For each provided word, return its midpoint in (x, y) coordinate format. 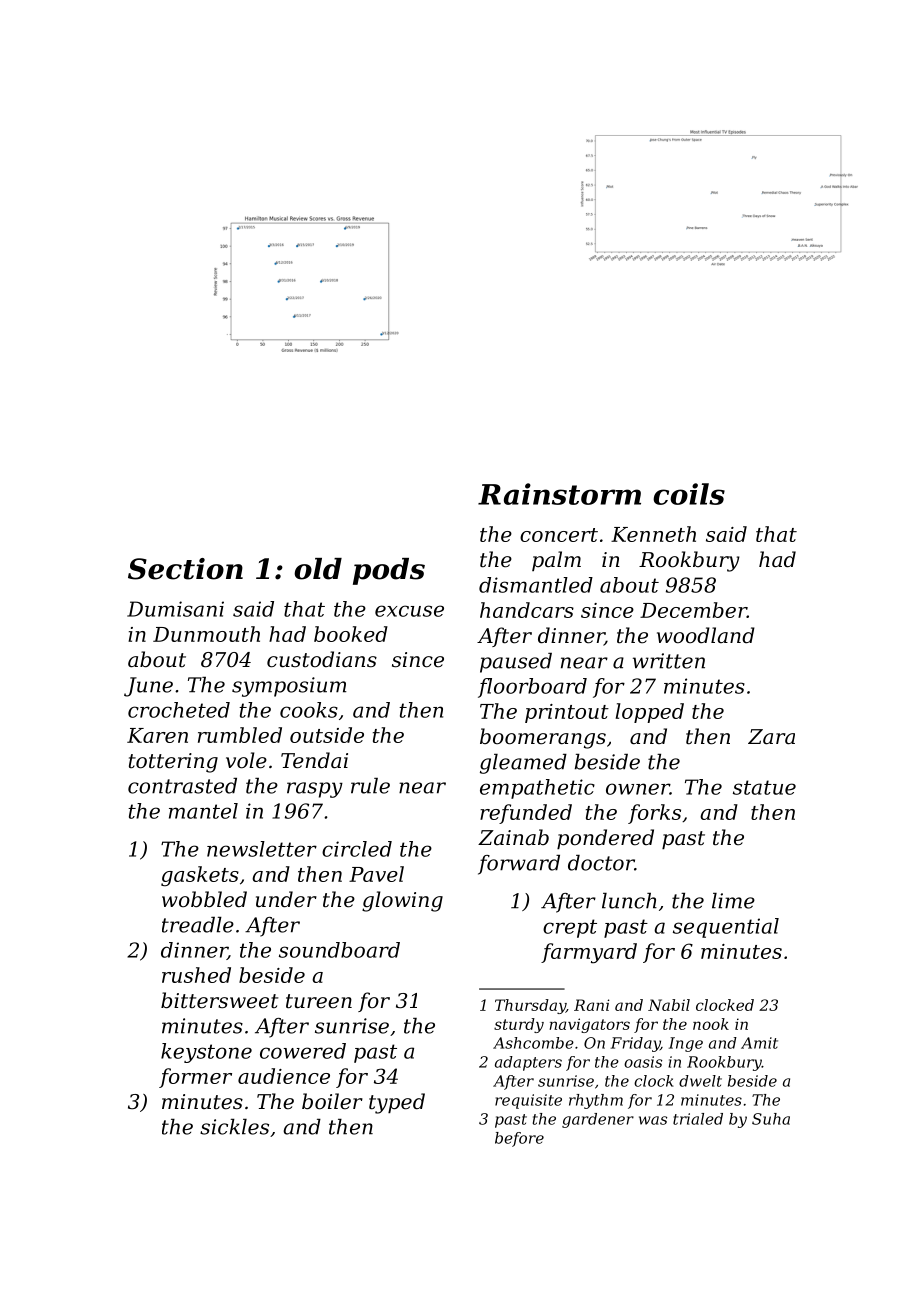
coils (689, 494)
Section (185, 569)
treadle (198, 925)
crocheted (179, 710)
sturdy (519, 1025)
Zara (771, 737)
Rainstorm (559, 494)
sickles (234, 1127)
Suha (771, 1119)
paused (516, 663)
